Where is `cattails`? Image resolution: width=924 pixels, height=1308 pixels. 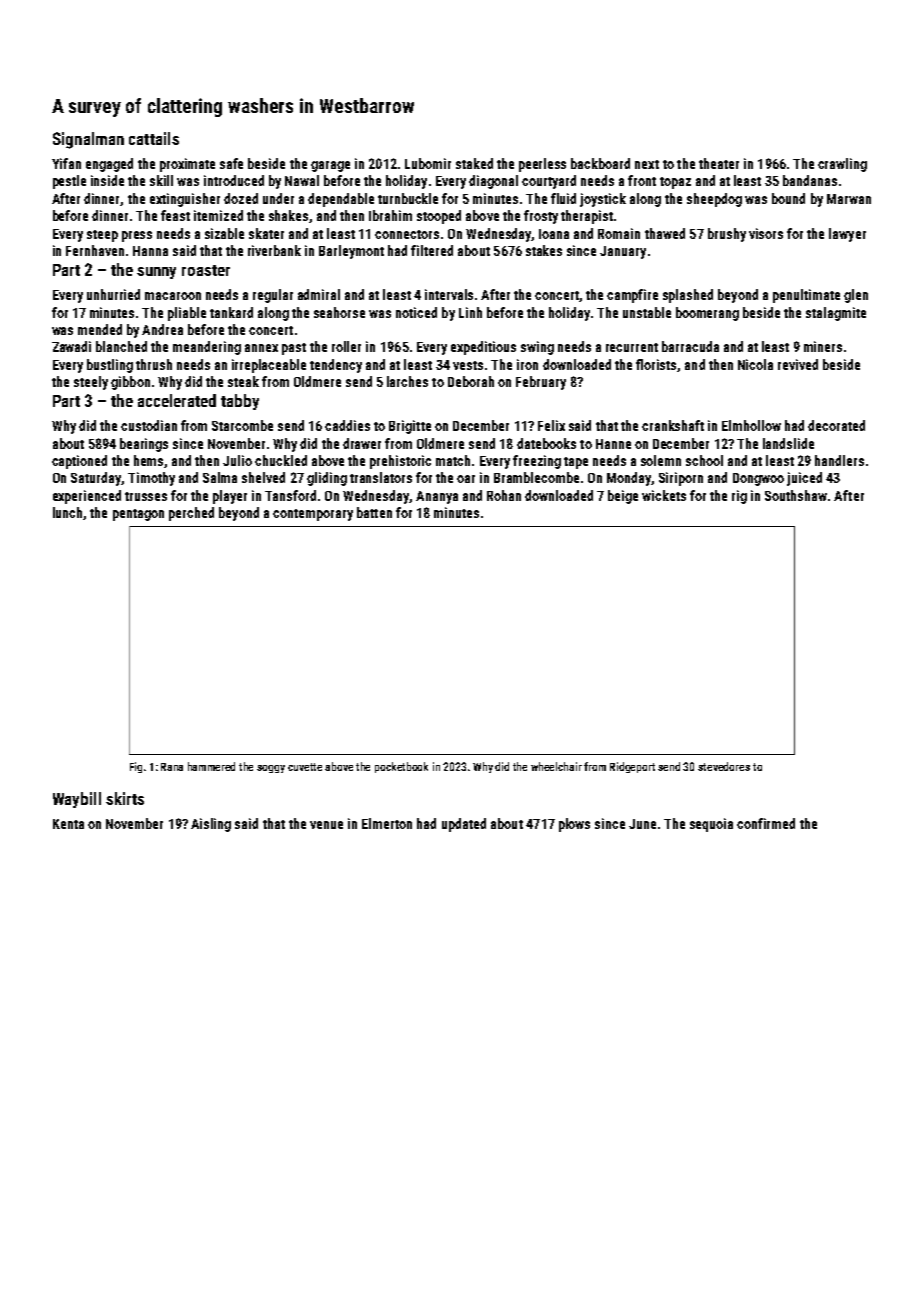
cattails is located at coordinates (154, 138).
